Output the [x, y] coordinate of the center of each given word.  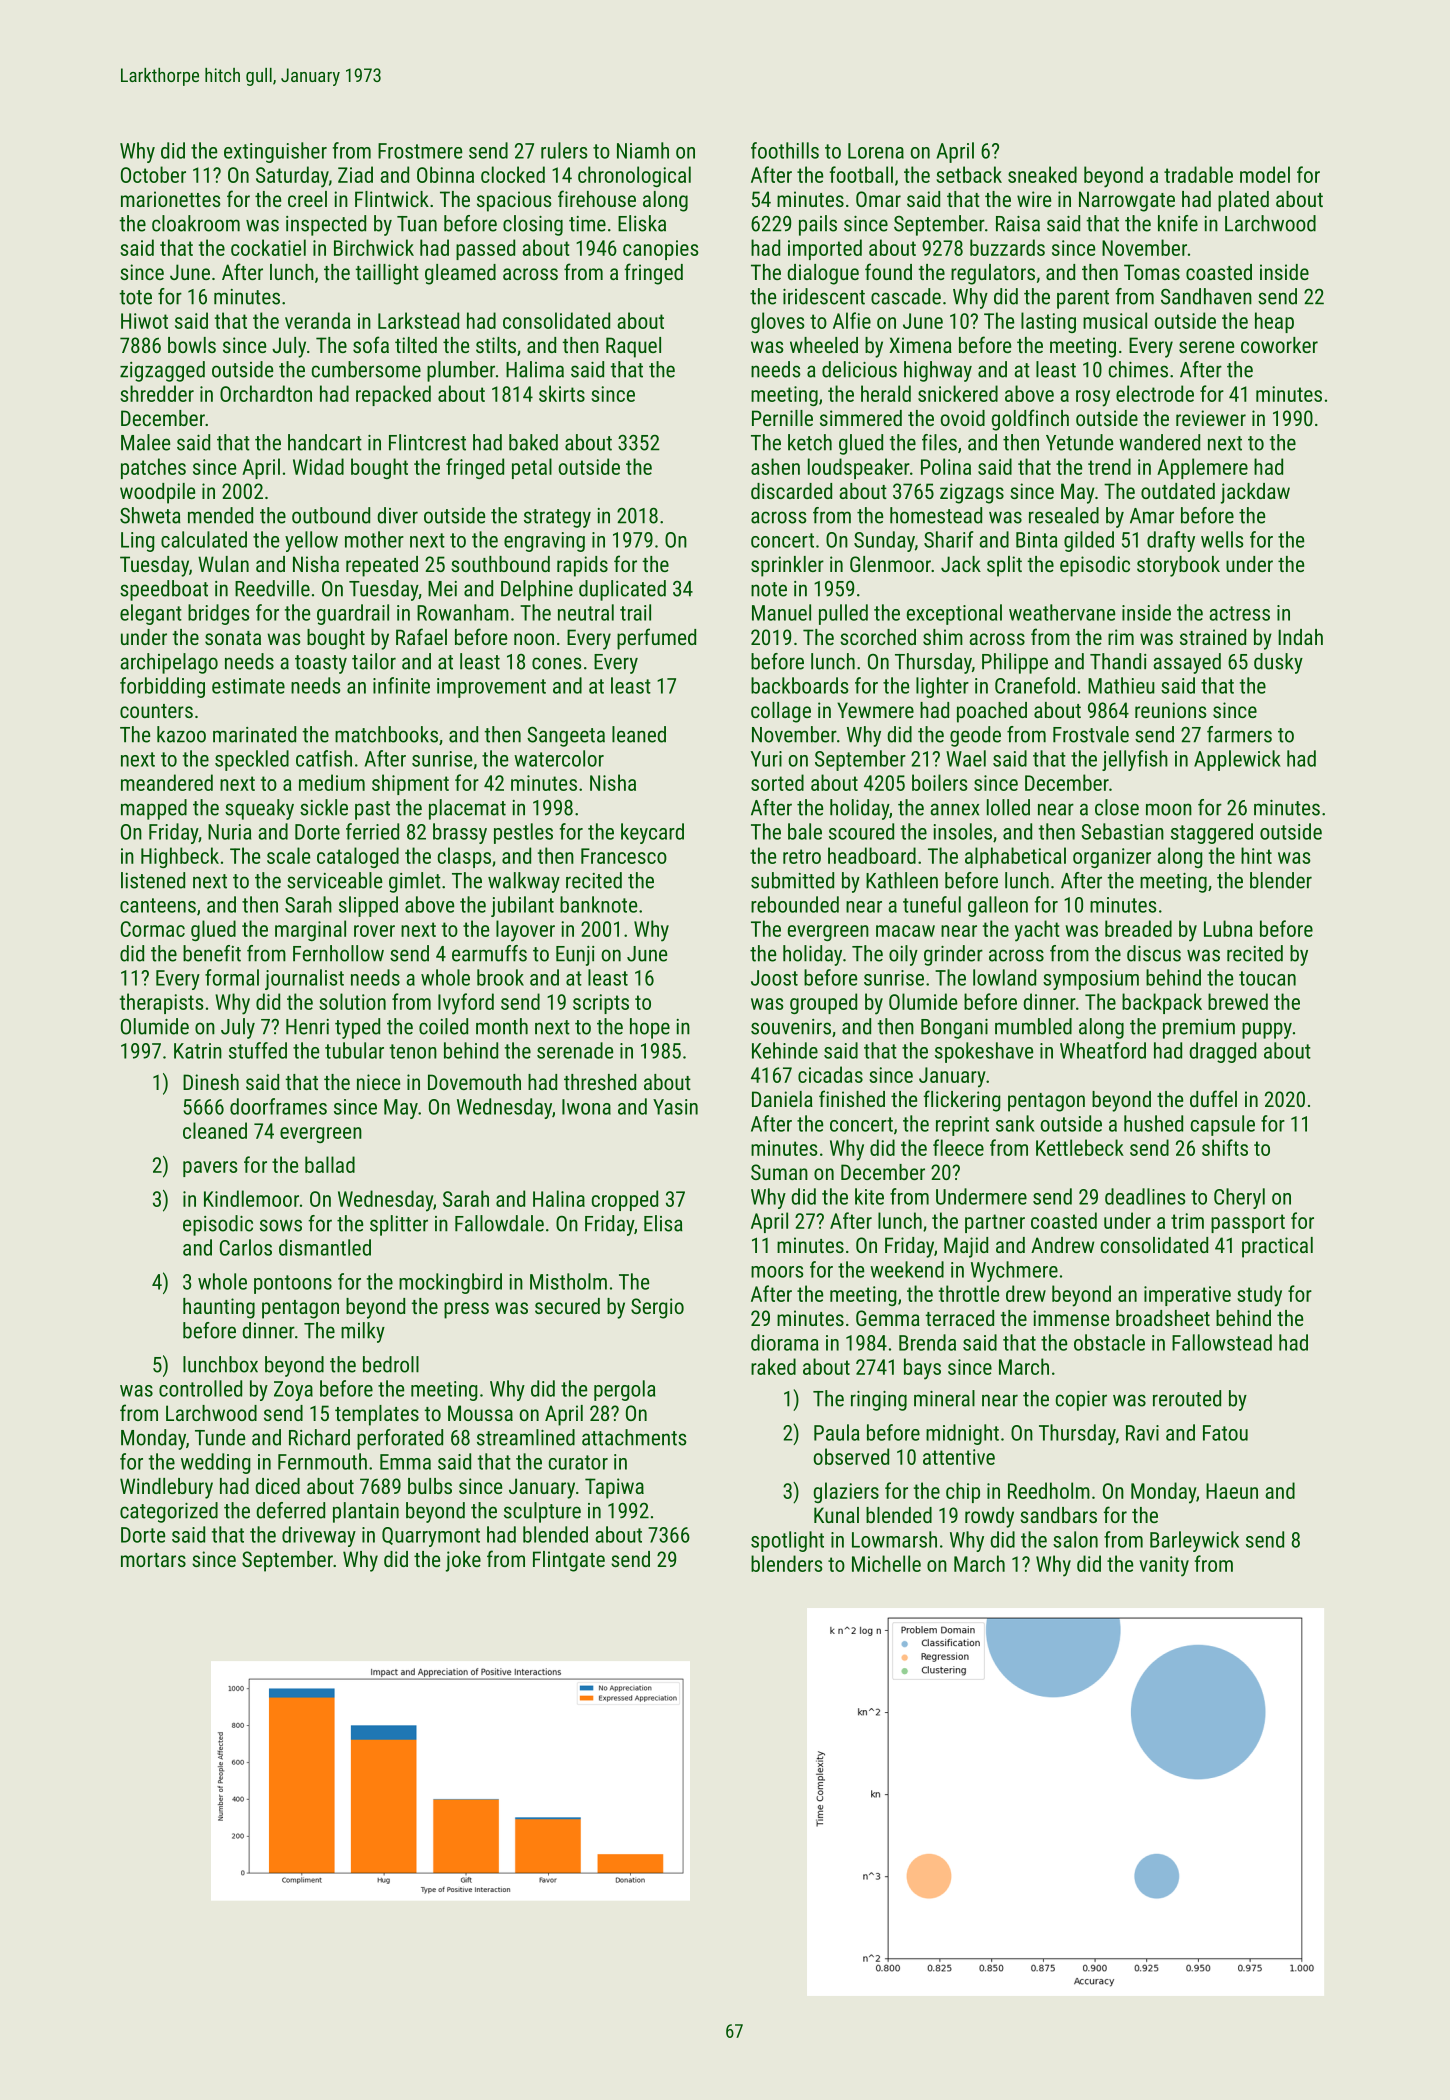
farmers [1239, 734]
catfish [324, 758]
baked [533, 442]
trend [1109, 466]
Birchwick [374, 247]
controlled [200, 1388]
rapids [582, 566]
